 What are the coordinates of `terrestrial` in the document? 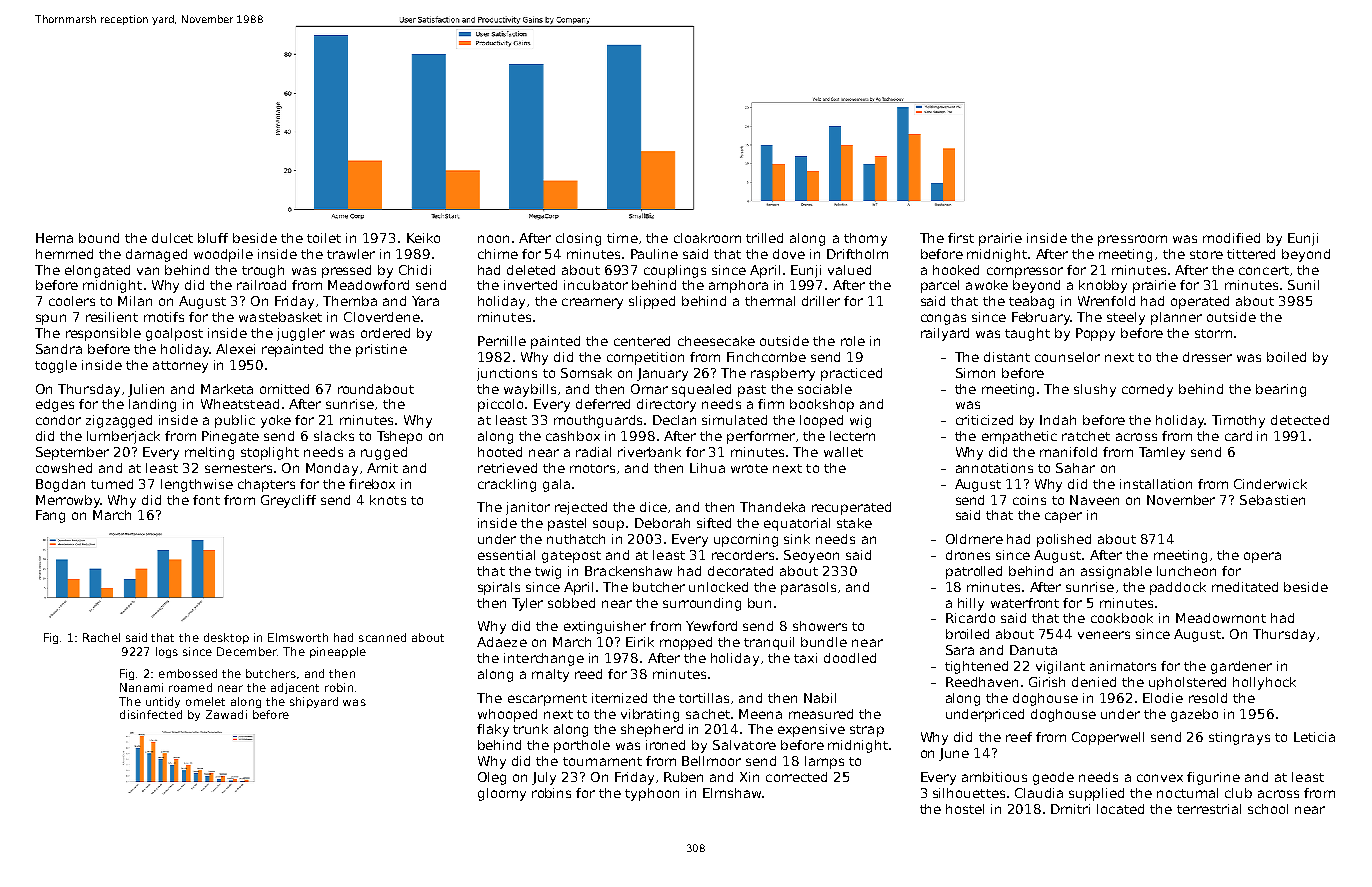 It's located at (1209, 809).
